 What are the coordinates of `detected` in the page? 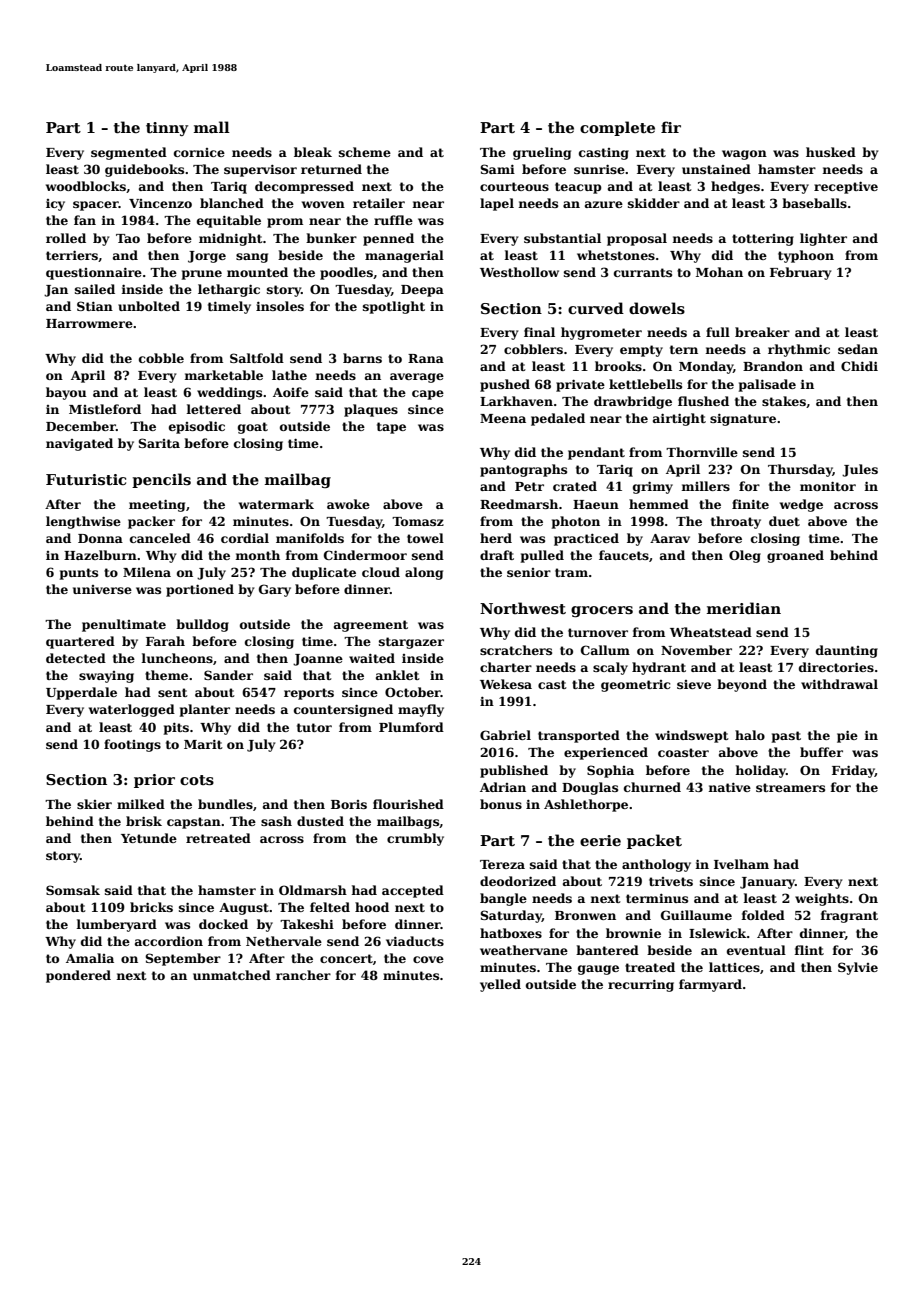 It's located at (76, 658).
